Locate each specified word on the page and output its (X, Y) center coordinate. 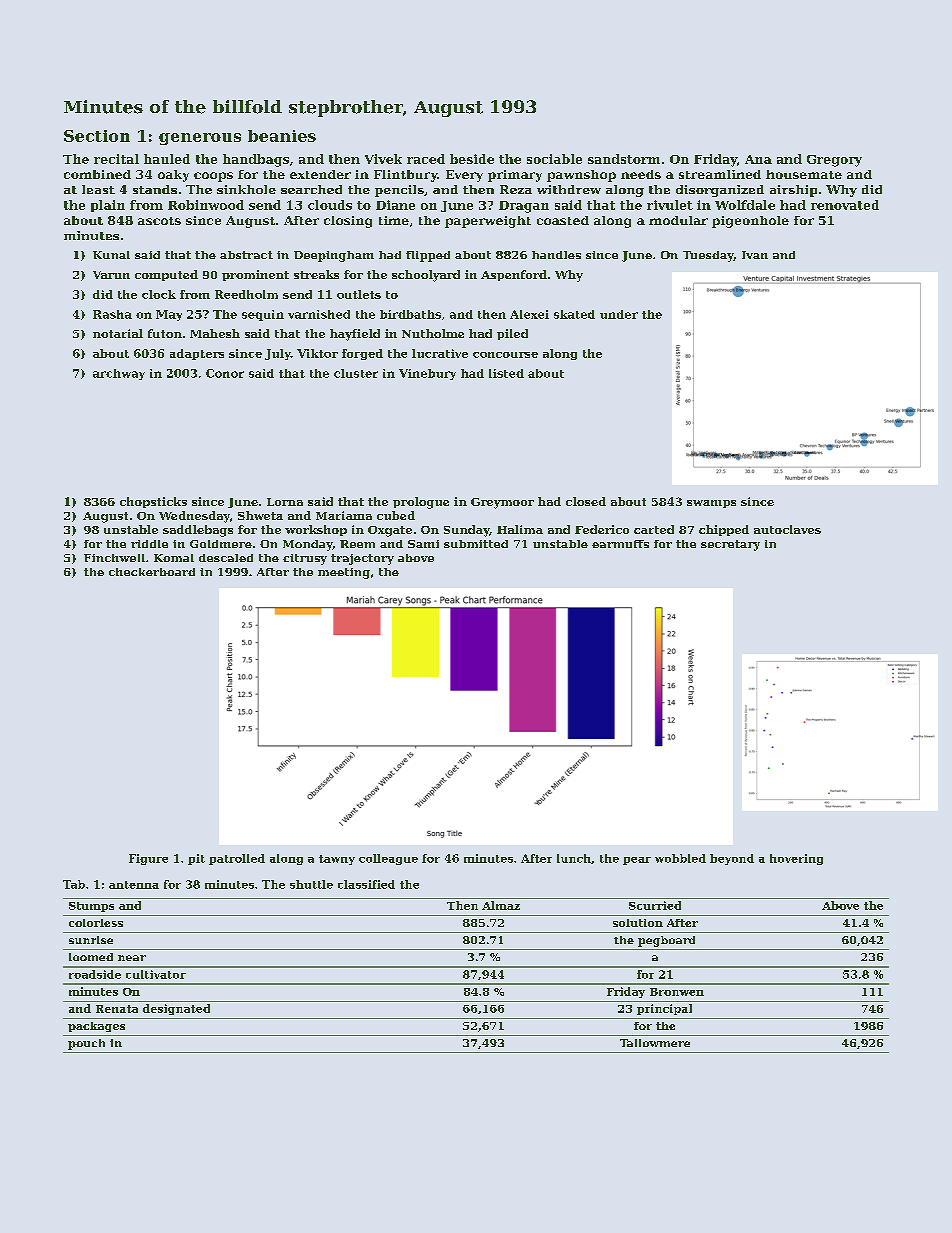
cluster (356, 373)
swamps (711, 504)
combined (97, 174)
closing (348, 222)
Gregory (834, 161)
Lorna (285, 502)
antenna (134, 885)
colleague (388, 859)
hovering (796, 859)
